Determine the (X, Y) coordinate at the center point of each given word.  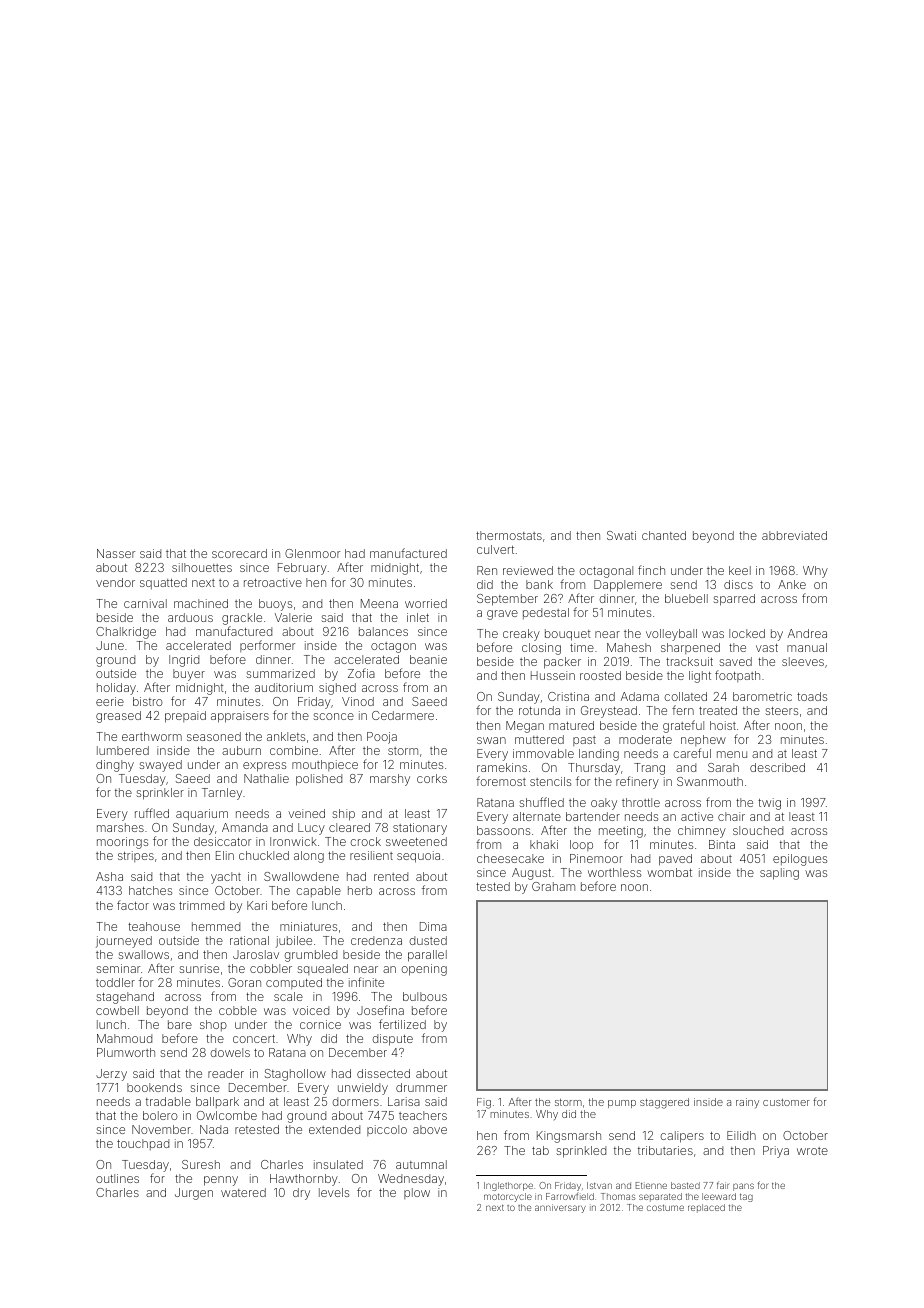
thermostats (509, 535)
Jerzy (111, 1075)
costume (665, 1208)
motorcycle (508, 1197)
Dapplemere (628, 586)
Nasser (116, 553)
